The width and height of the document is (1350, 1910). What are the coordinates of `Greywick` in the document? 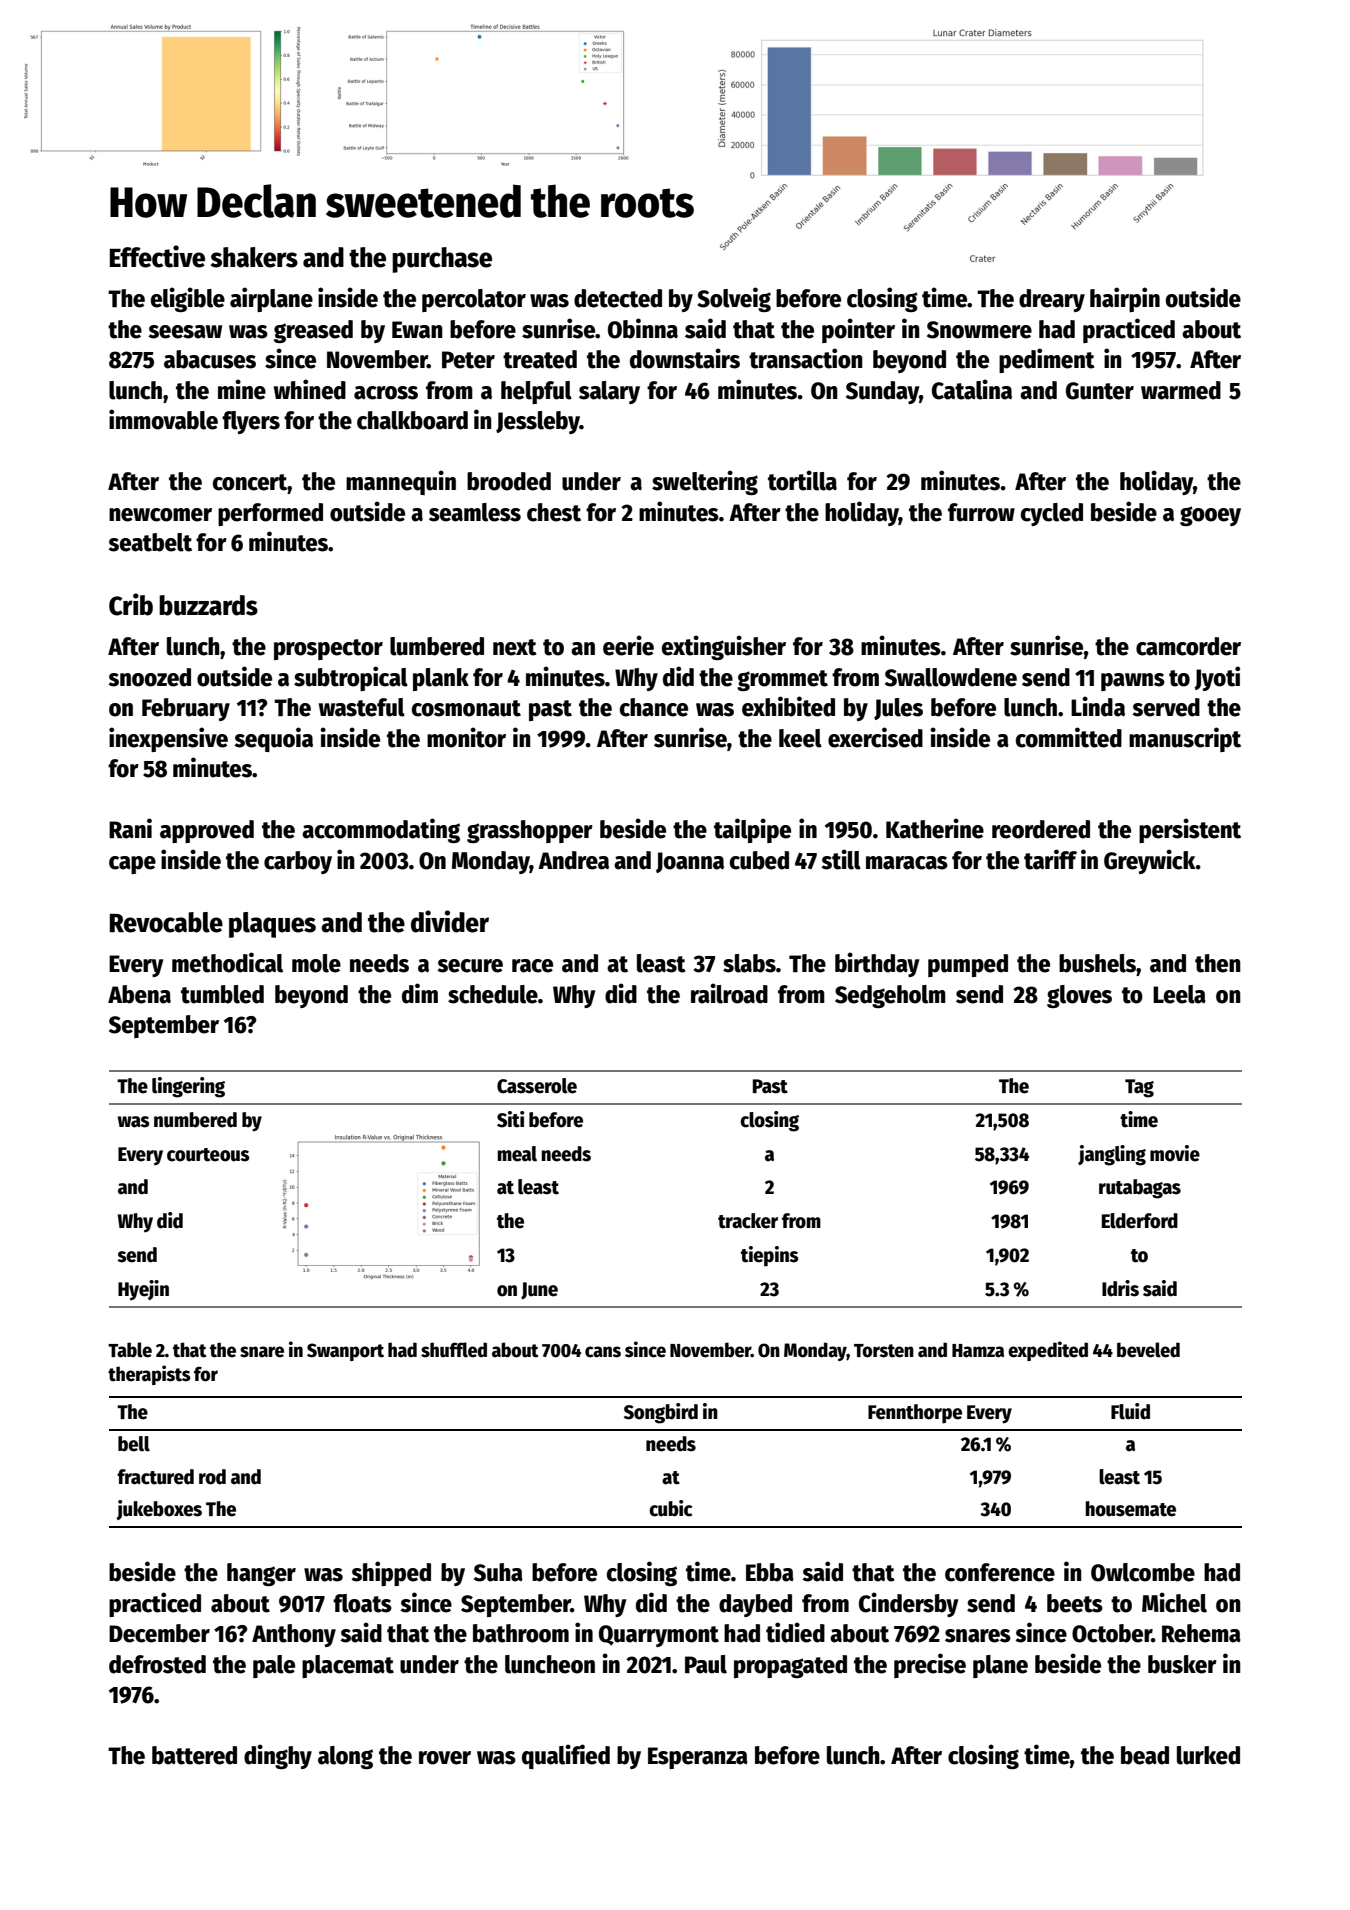 It's located at (1150, 861).
